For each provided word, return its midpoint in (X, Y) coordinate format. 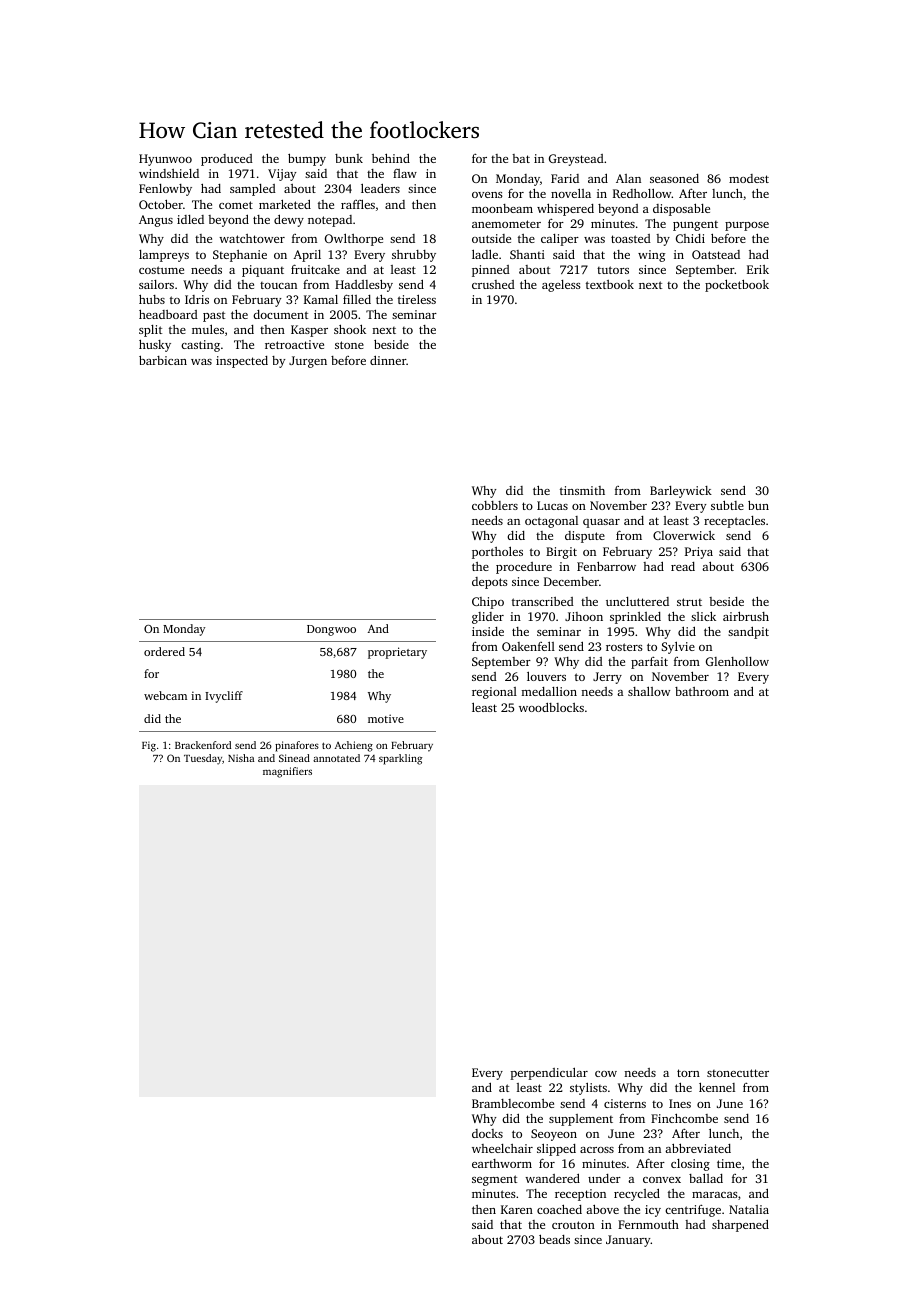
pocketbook (737, 285)
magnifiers (287, 772)
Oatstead (716, 254)
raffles (358, 204)
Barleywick (681, 492)
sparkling (400, 759)
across (597, 1150)
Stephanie (240, 256)
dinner (388, 360)
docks (487, 1133)
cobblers (495, 505)
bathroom (702, 691)
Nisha (241, 758)
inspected (242, 362)
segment (494, 1180)
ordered (164, 651)
